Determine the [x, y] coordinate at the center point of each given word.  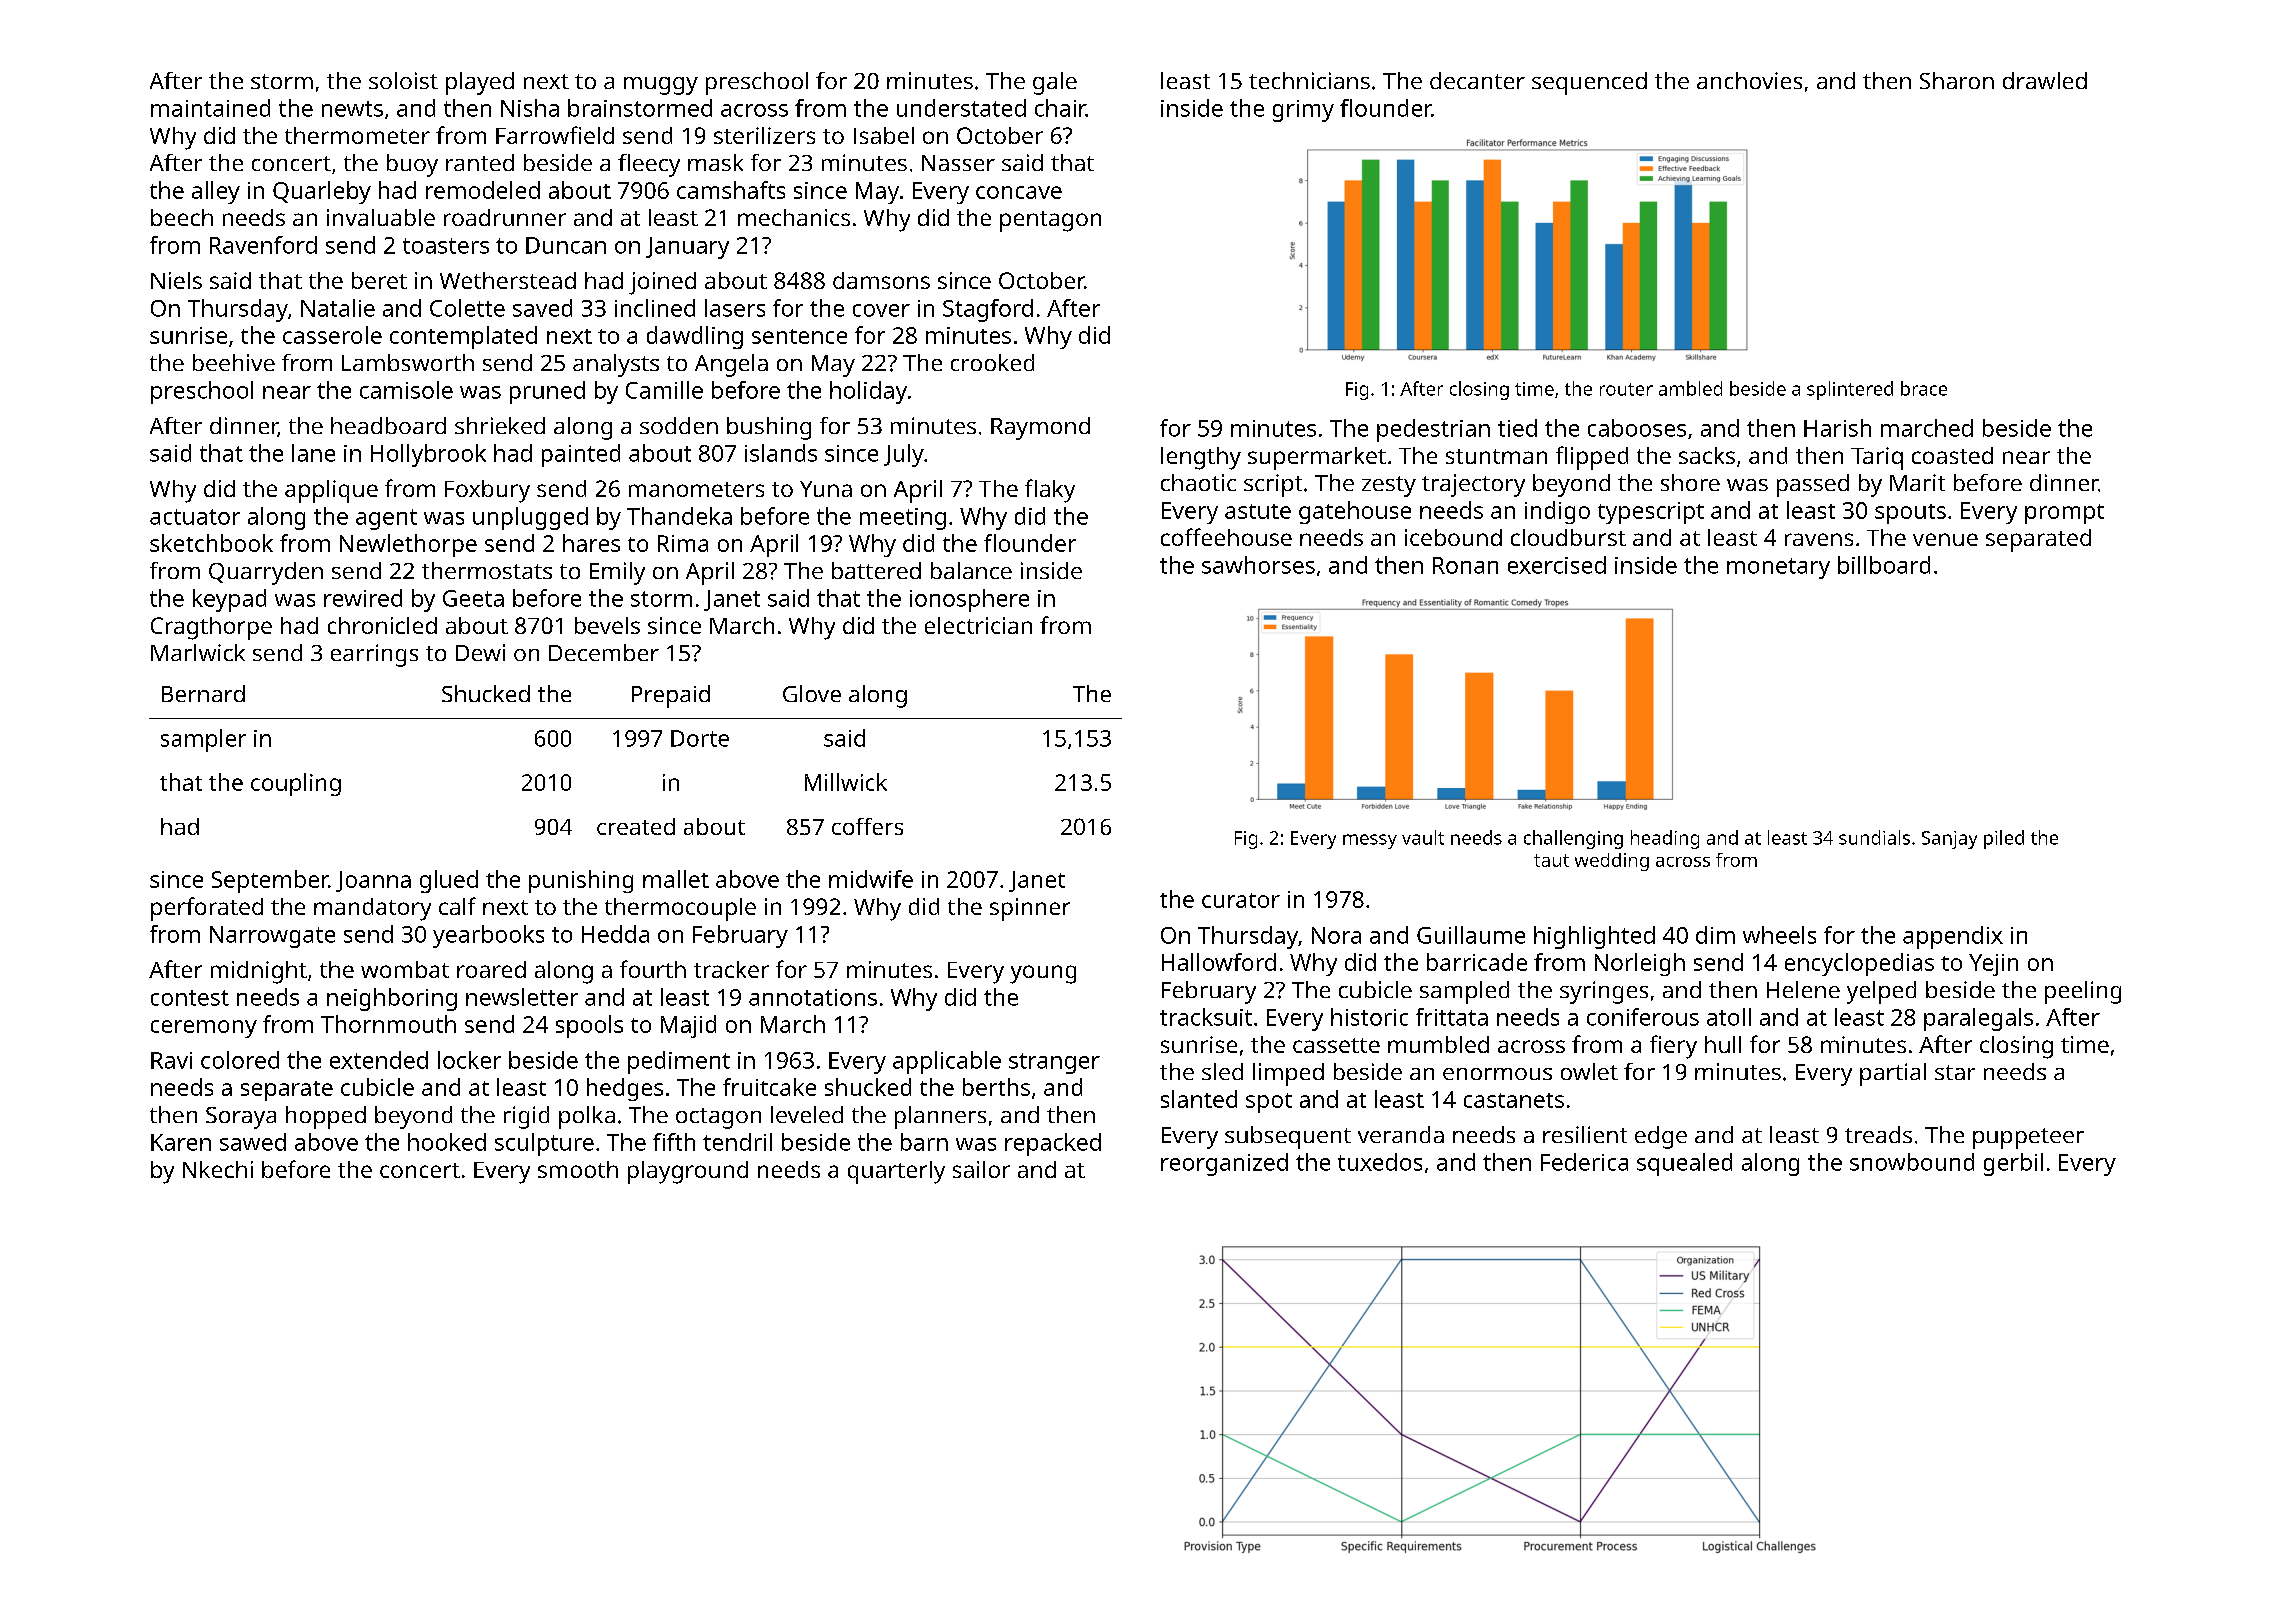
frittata [1452, 1017]
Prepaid [671, 696]
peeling [2083, 992]
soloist [403, 80]
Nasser [958, 163]
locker [469, 1060]
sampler [203, 740]
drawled [2045, 80]
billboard [1884, 565]
